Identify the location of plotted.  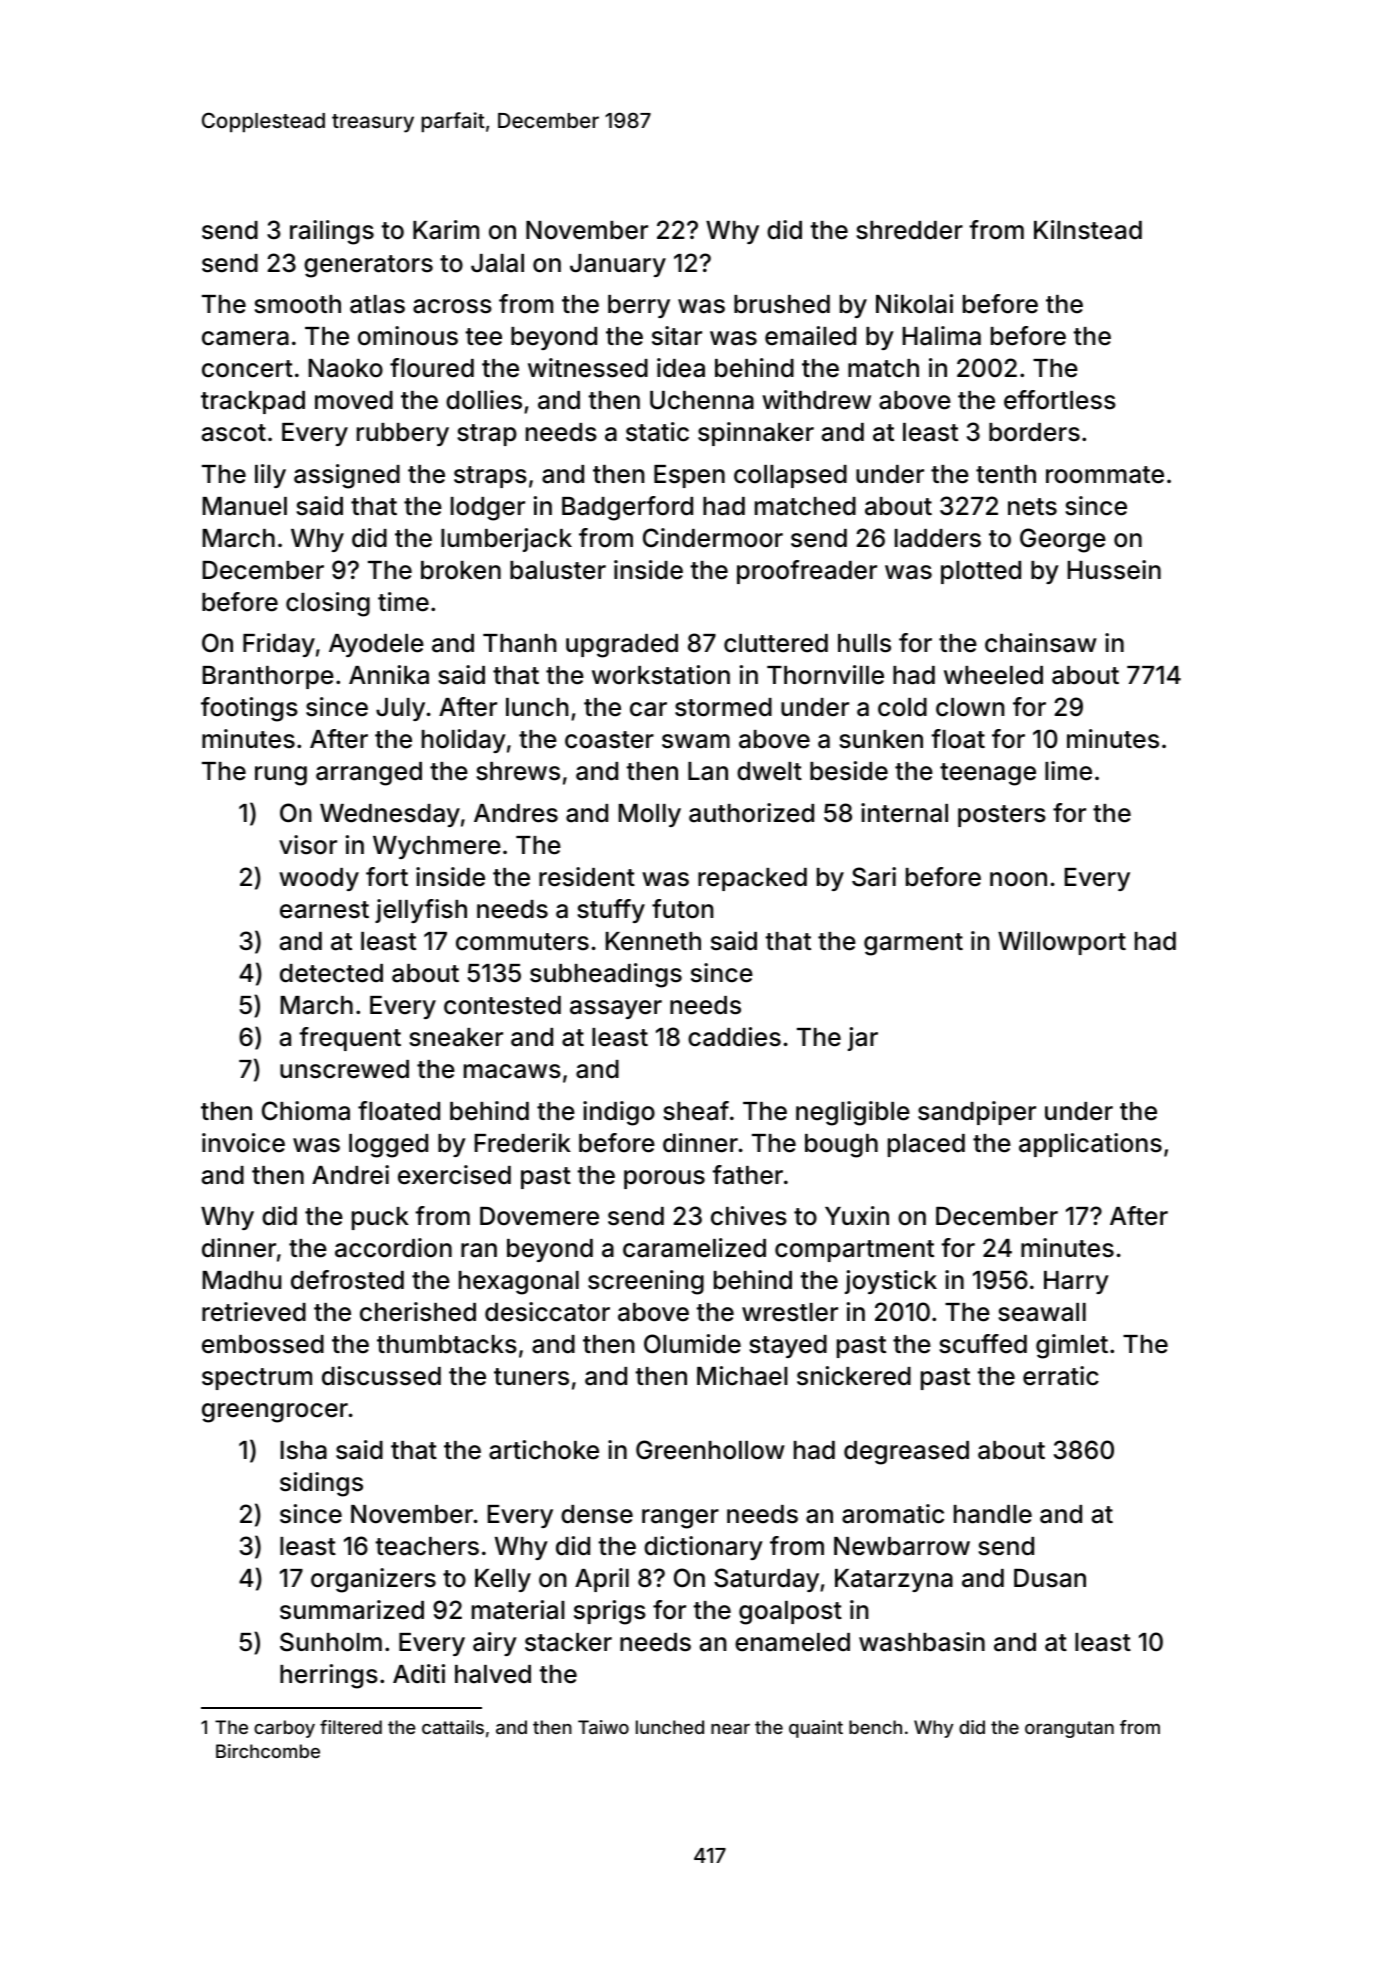
(981, 572).
